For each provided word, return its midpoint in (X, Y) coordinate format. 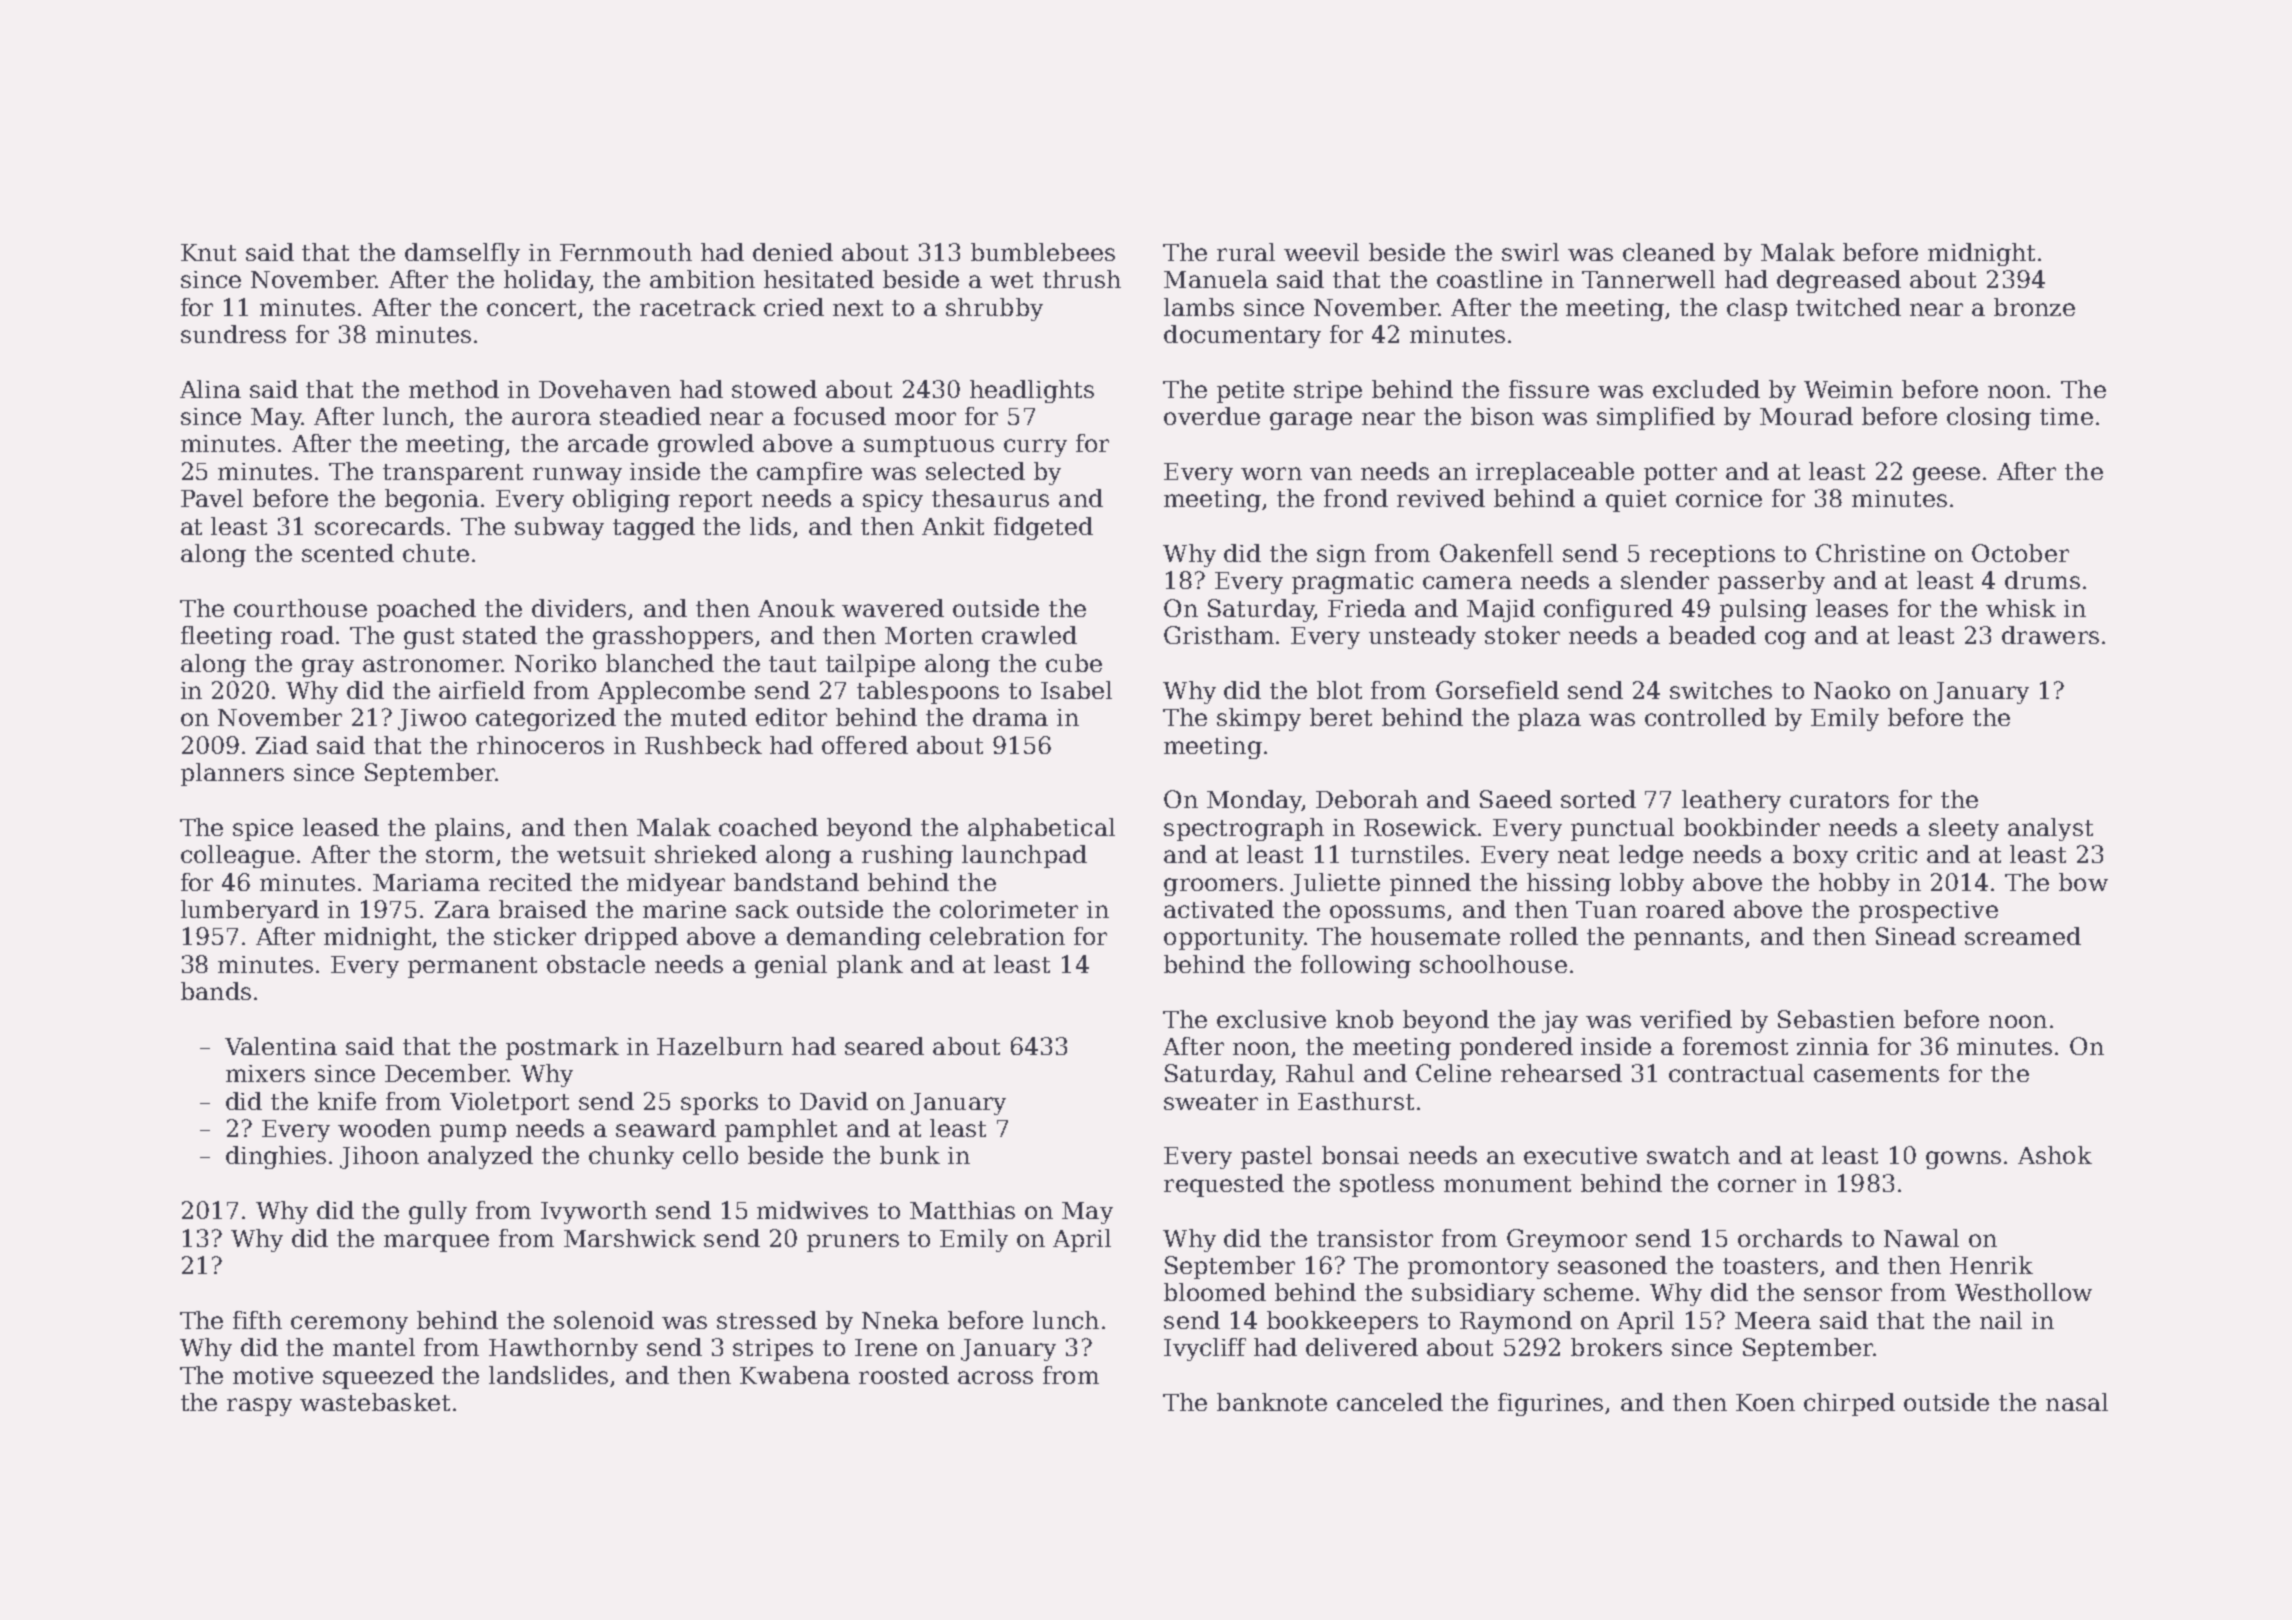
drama (1010, 717)
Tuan (1606, 909)
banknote (1272, 1402)
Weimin (1848, 389)
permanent (472, 967)
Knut (208, 252)
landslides (548, 1375)
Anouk (796, 608)
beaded (1712, 635)
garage (1311, 421)
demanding (854, 938)
